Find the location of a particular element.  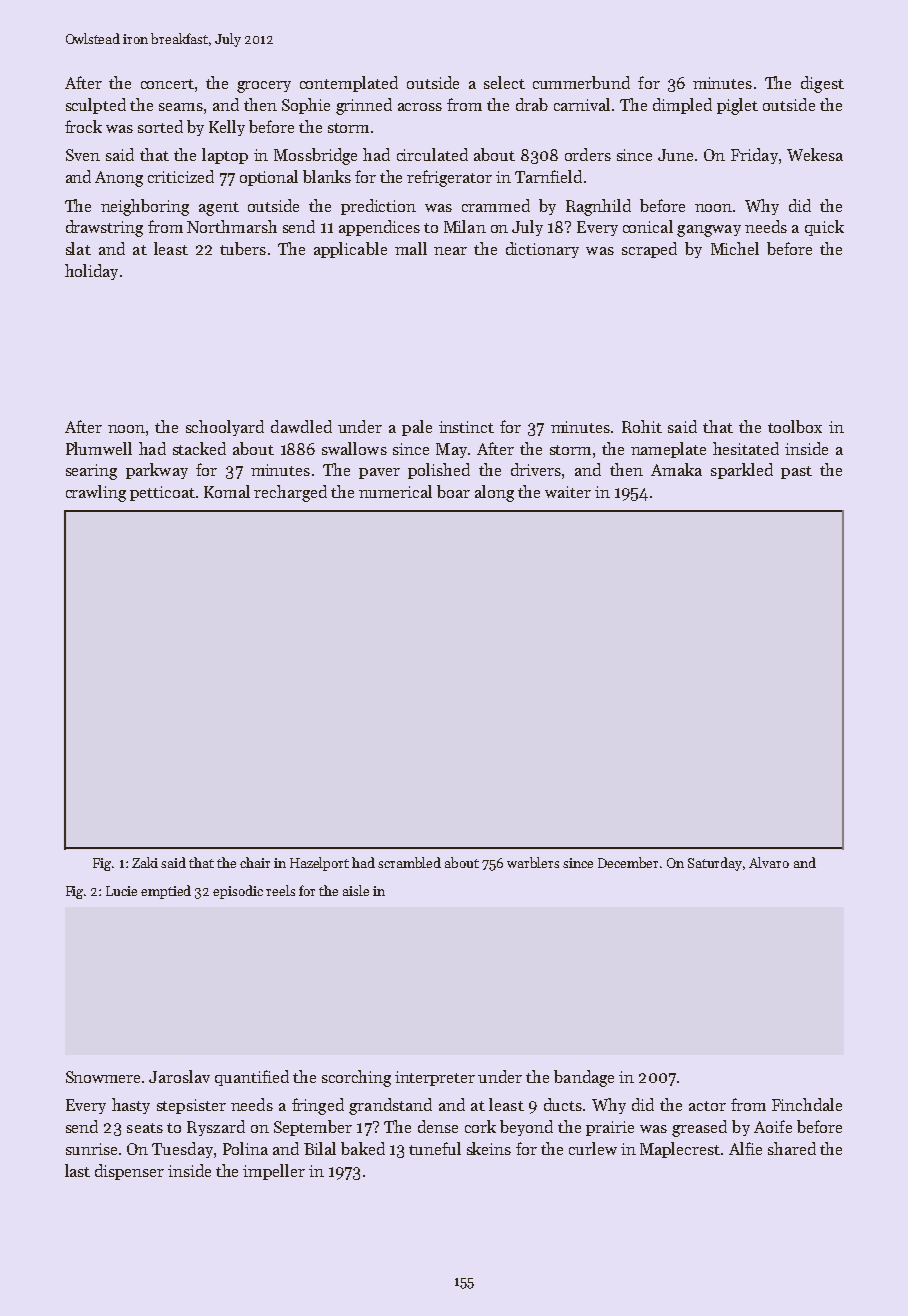

Zaki is located at coordinates (145, 862).
